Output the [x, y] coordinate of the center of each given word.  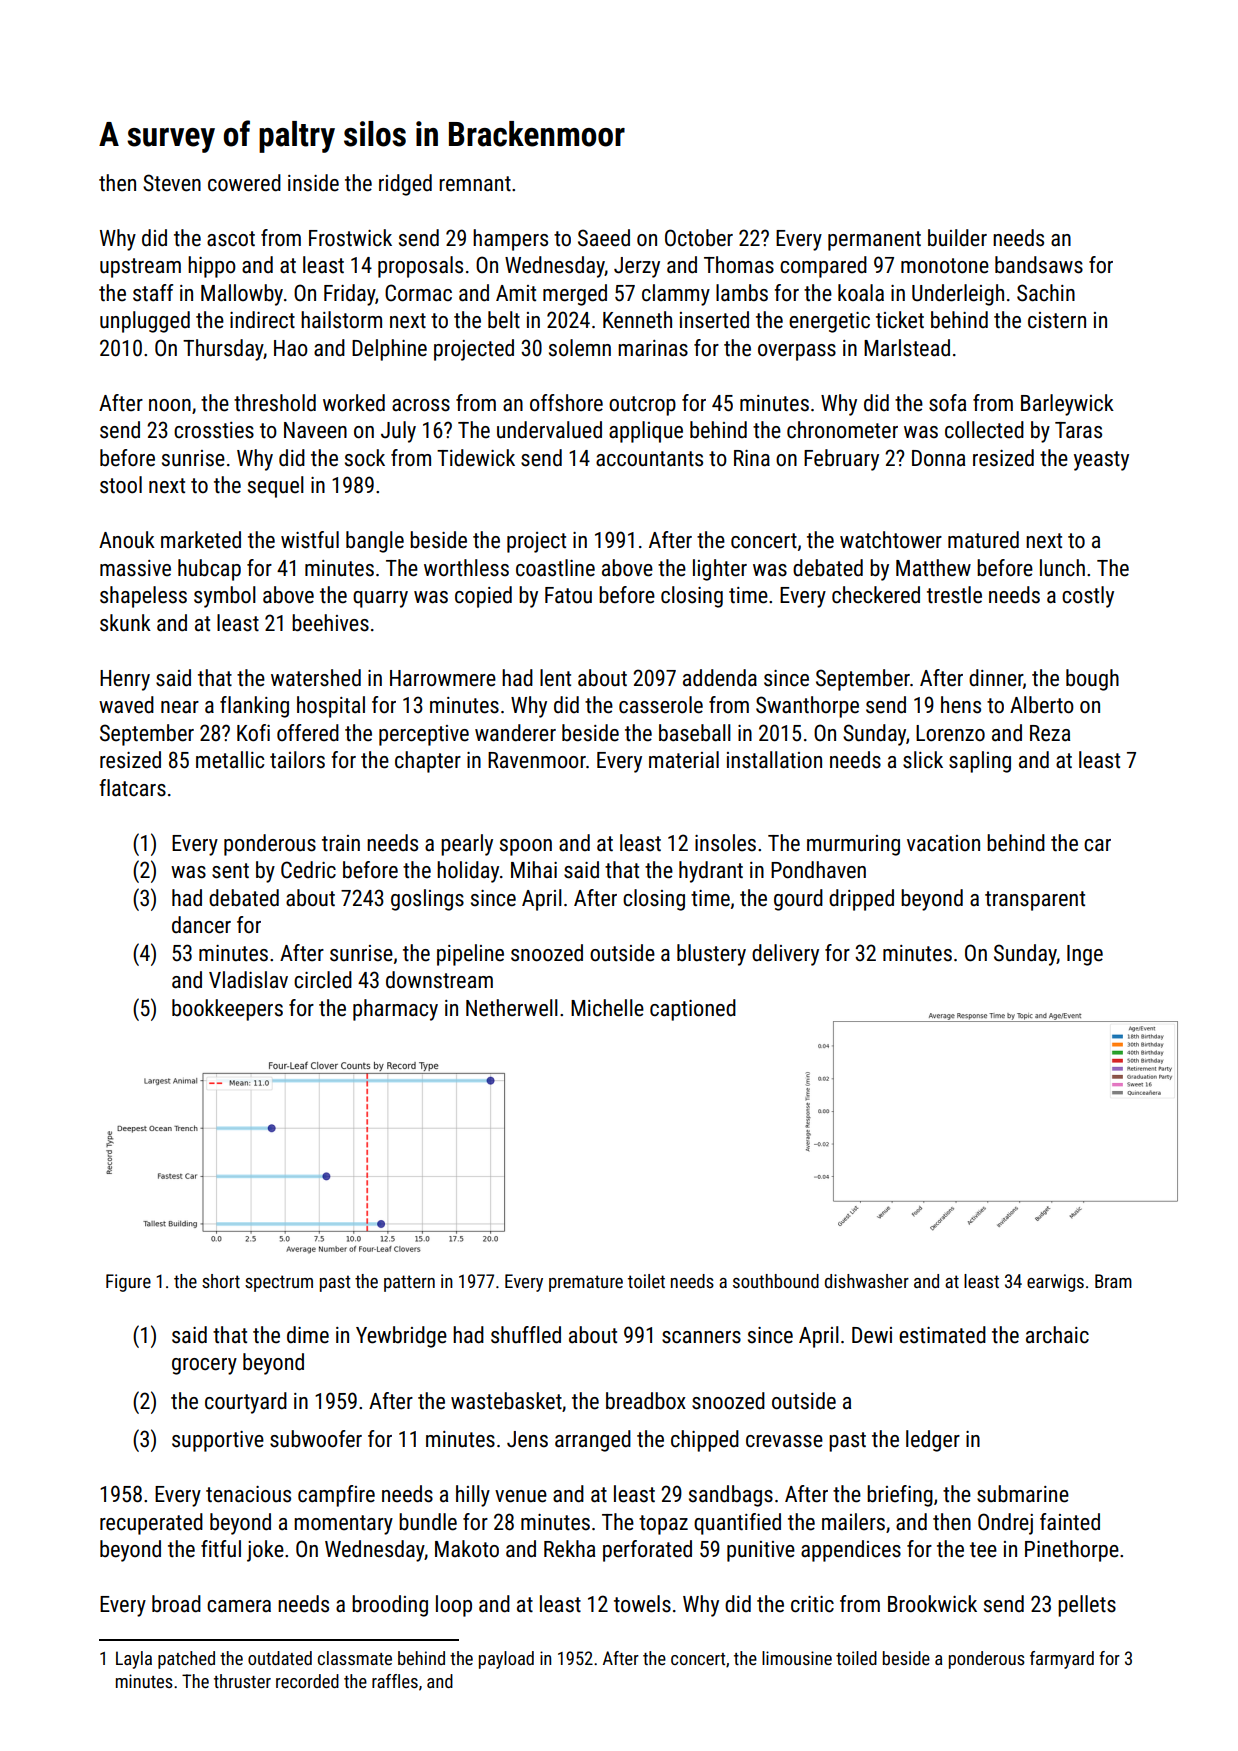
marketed [201, 540]
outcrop [642, 406]
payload [506, 1660]
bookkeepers [227, 1010]
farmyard [1062, 1660]
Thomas [739, 265]
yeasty [1101, 461]
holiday [468, 872]
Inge [1085, 955]
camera [239, 1606]
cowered [244, 183]
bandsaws [1039, 265]
